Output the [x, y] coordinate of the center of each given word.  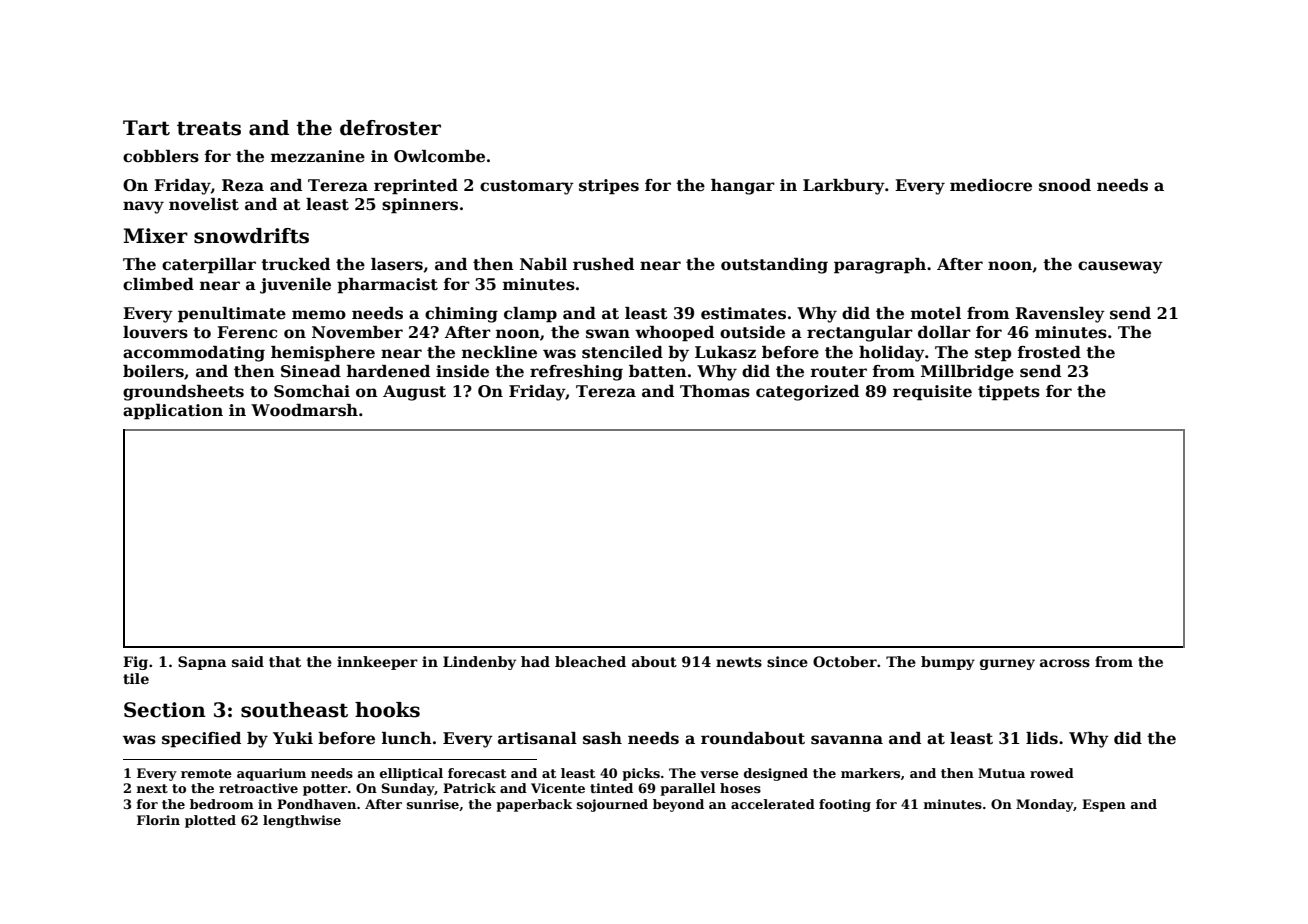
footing [845, 805]
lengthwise [302, 821]
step [993, 354]
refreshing [576, 373]
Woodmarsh [304, 410]
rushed [603, 264]
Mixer [155, 236]
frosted [1049, 352]
